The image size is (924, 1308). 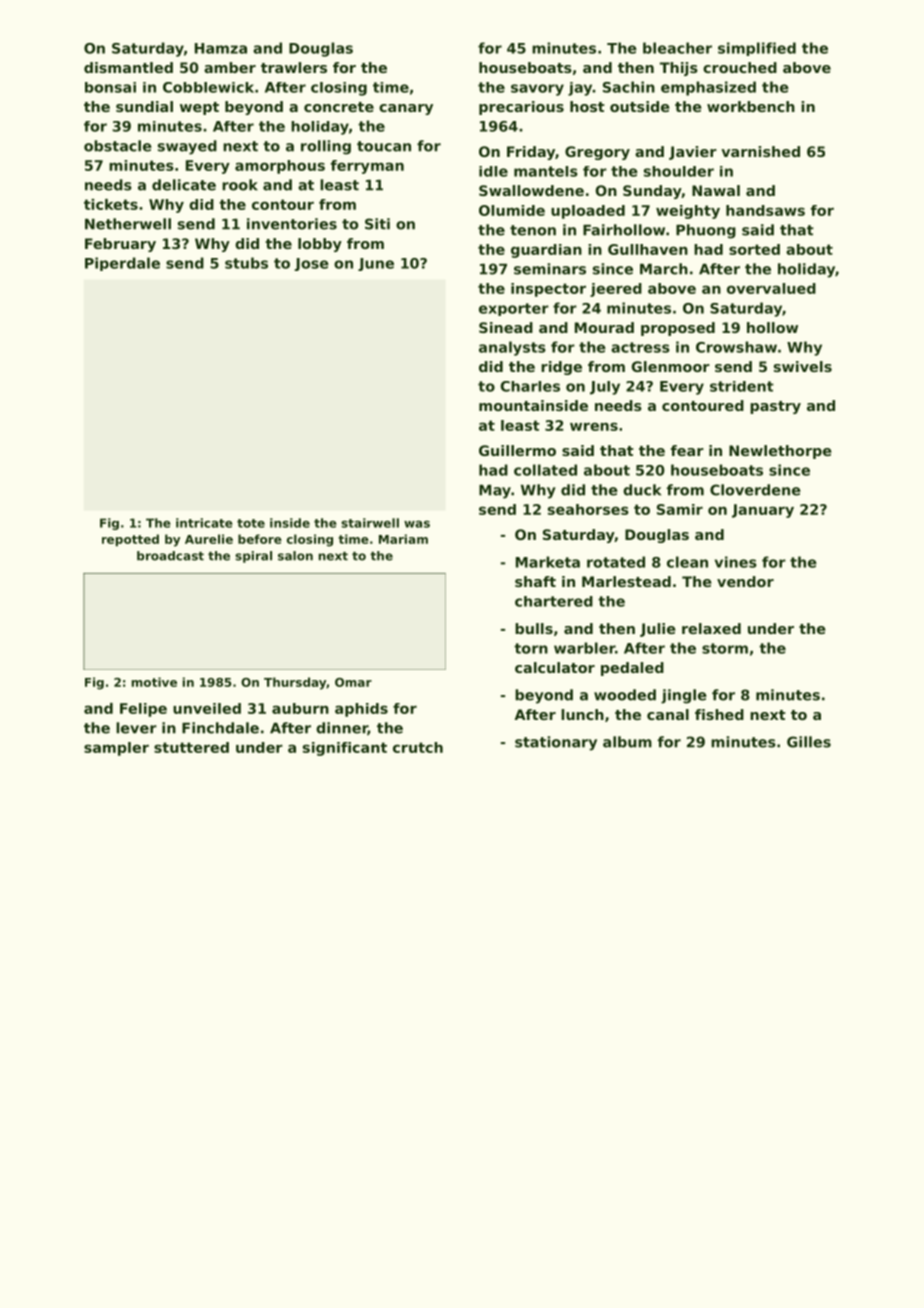 I want to click on delicate, so click(x=184, y=185).
